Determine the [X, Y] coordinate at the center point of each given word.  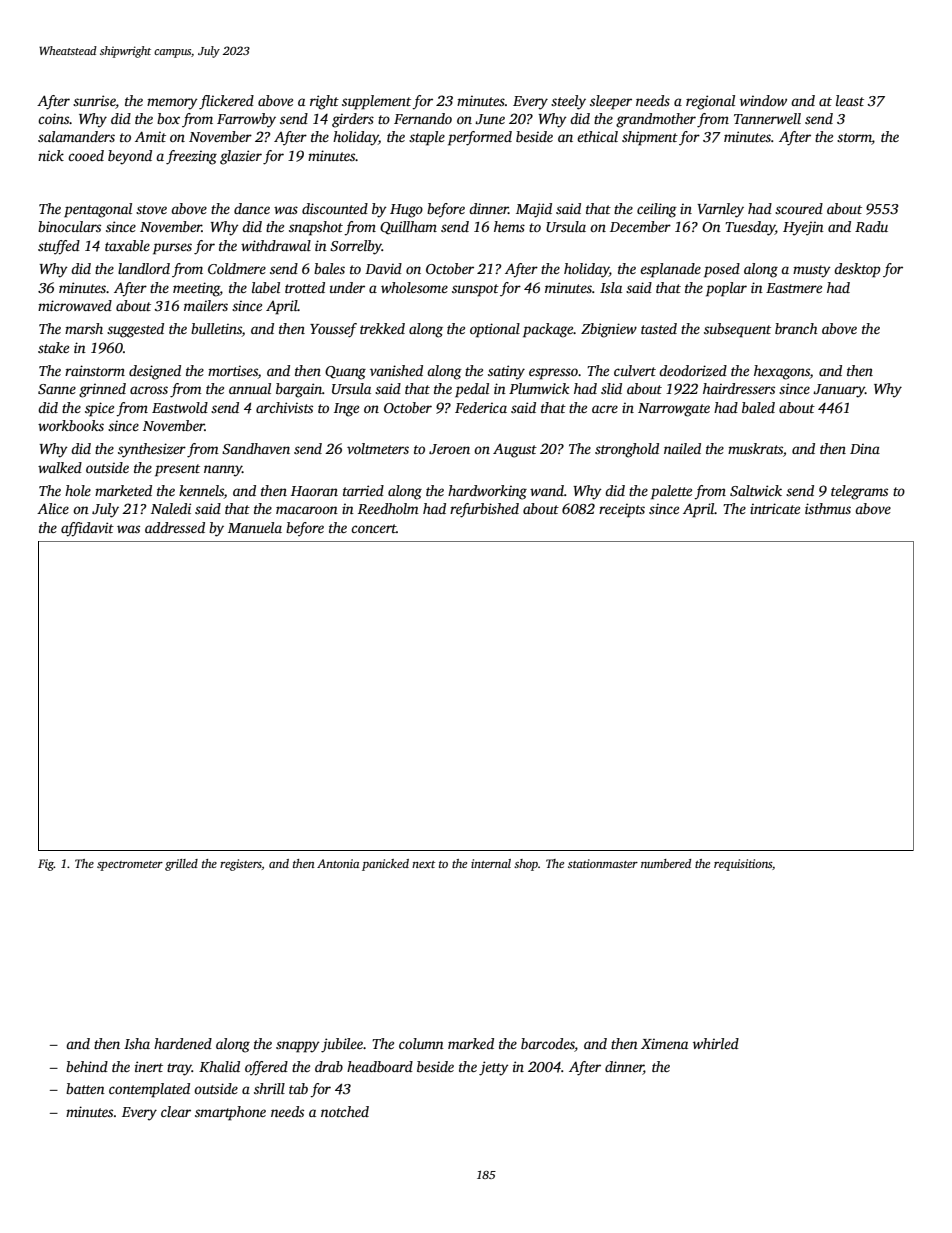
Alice [53, 508]
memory [172, 104]
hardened [183, 1043]
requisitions [743, 865]
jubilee [342, 1045]
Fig [46, 865]
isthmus [828, 508]
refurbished [484, 510]
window [763, 100]
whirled [716, 1043]
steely [568, 102]
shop [526, 865]
